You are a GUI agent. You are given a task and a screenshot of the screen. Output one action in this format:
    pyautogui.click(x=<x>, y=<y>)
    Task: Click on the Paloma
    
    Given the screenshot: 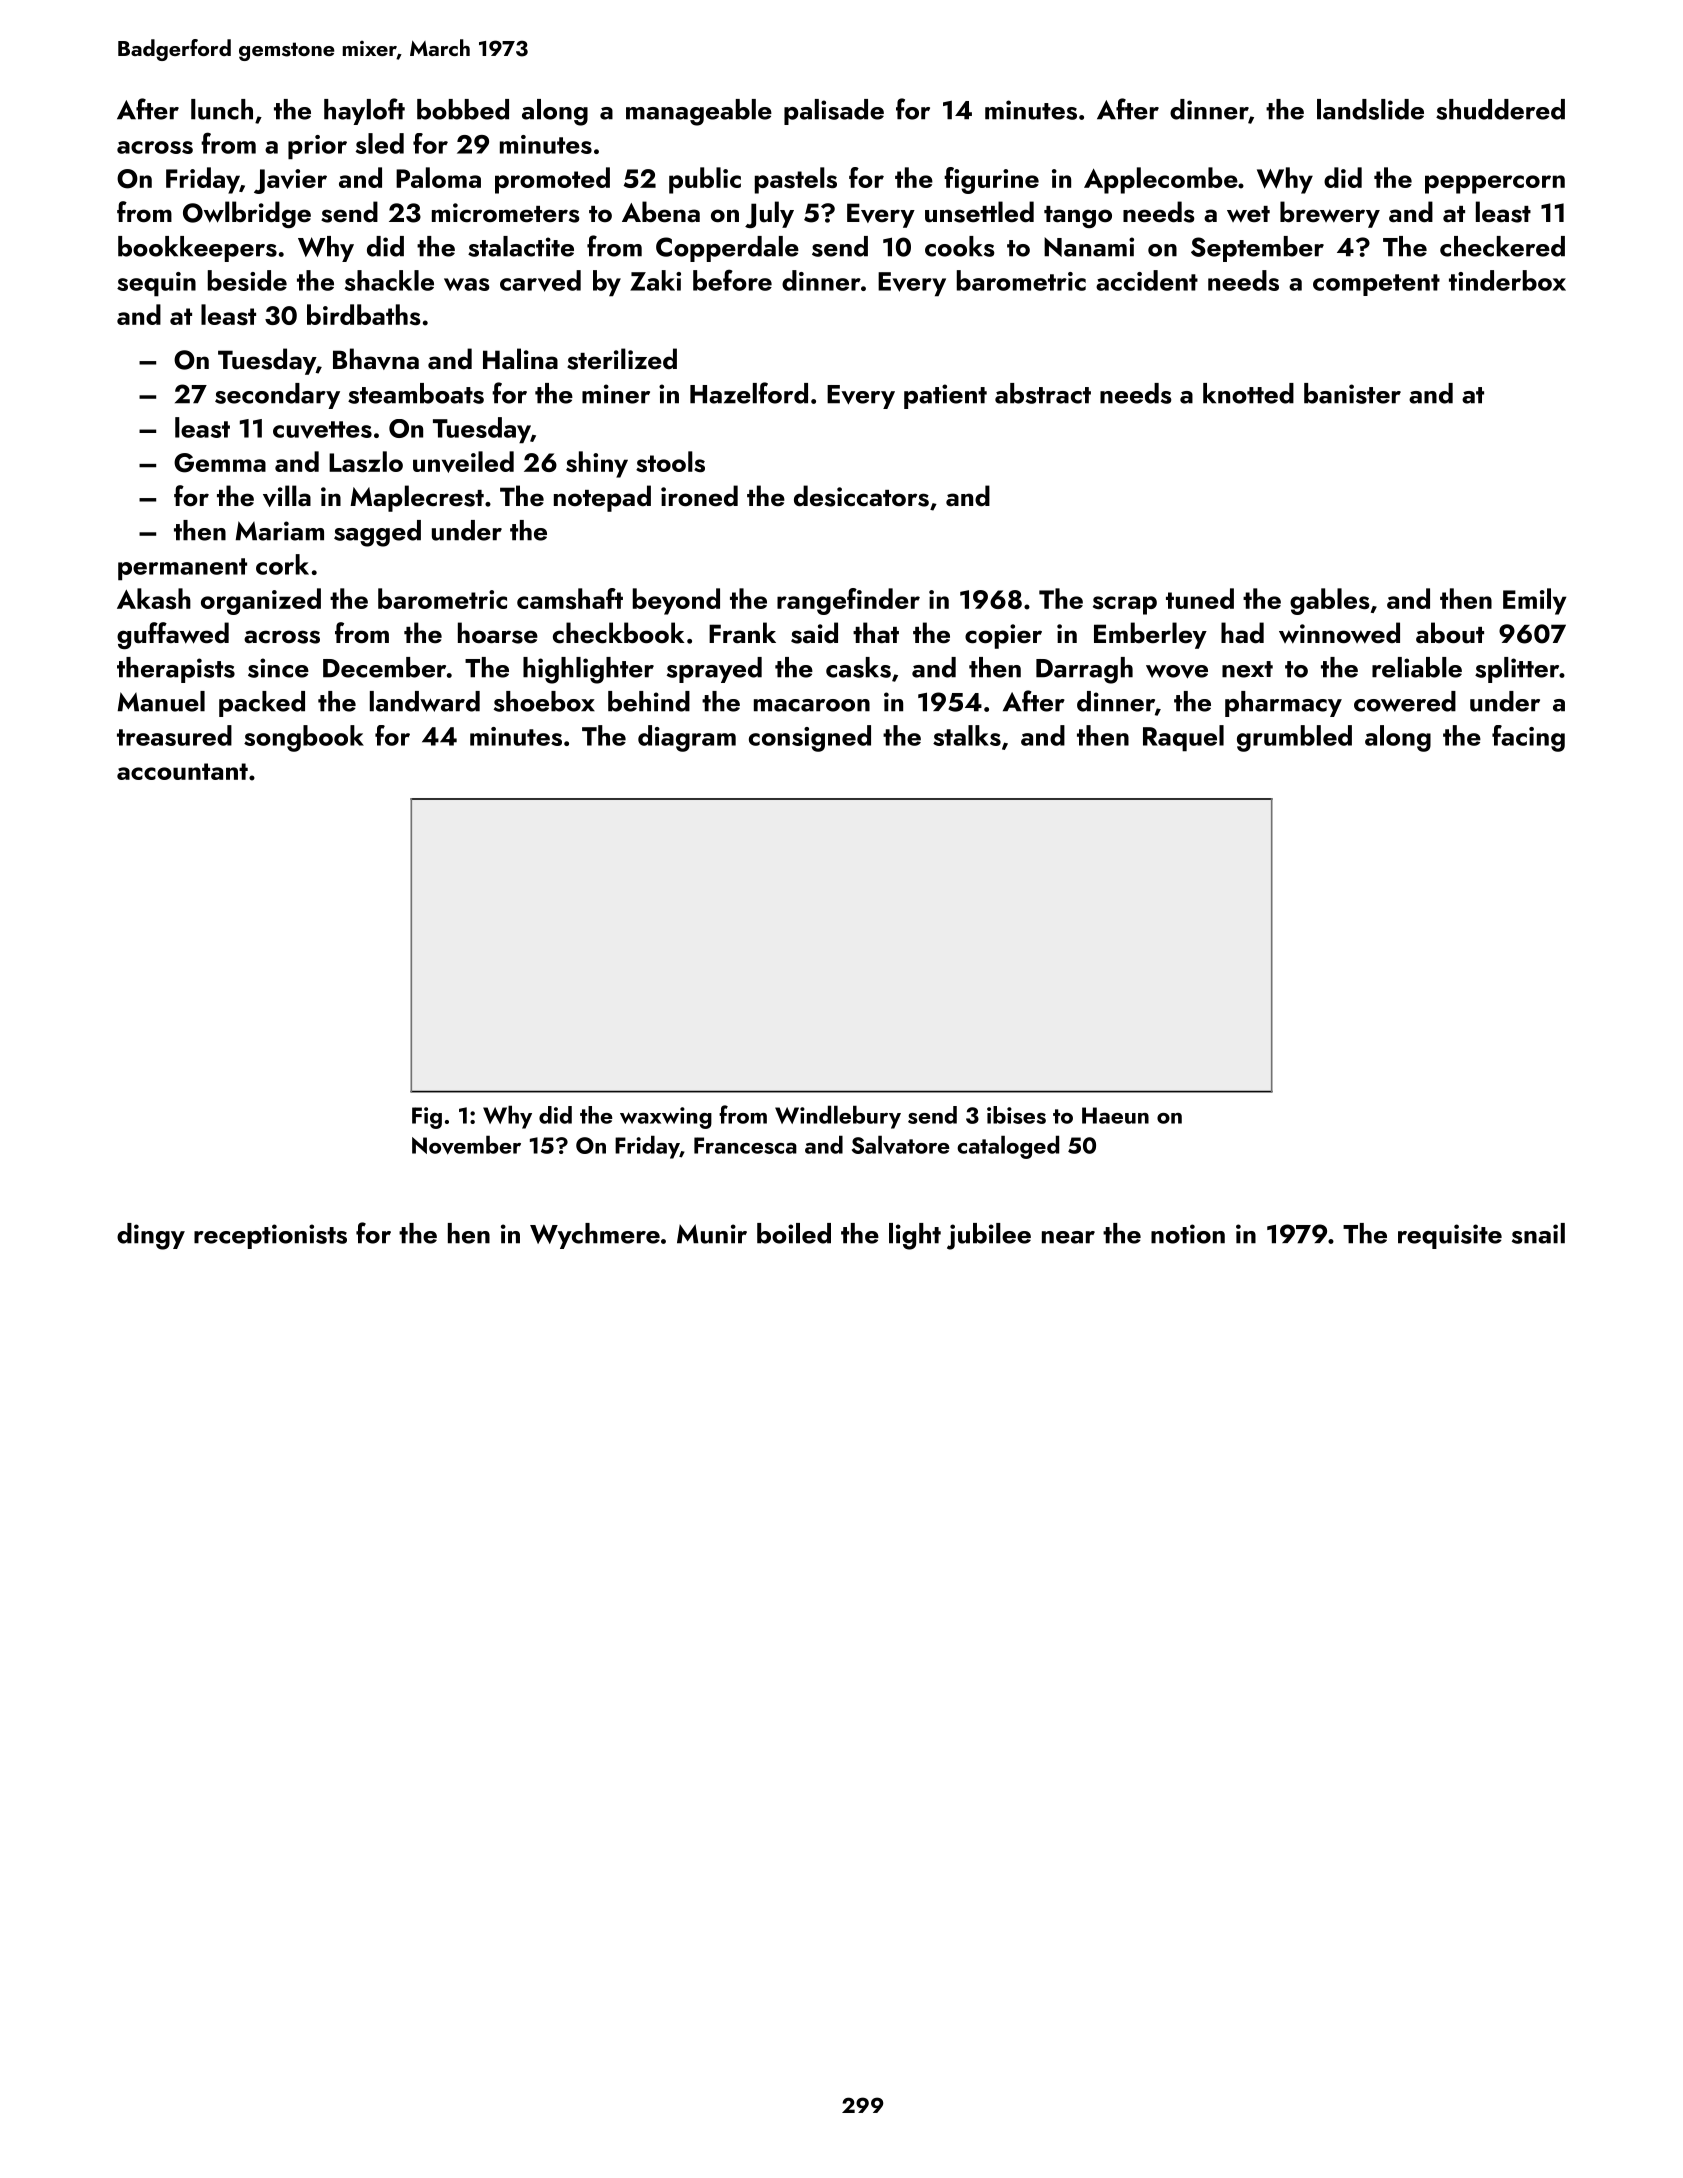 What is the action you would take?
    pyautogui.click(x=438, y=177)
